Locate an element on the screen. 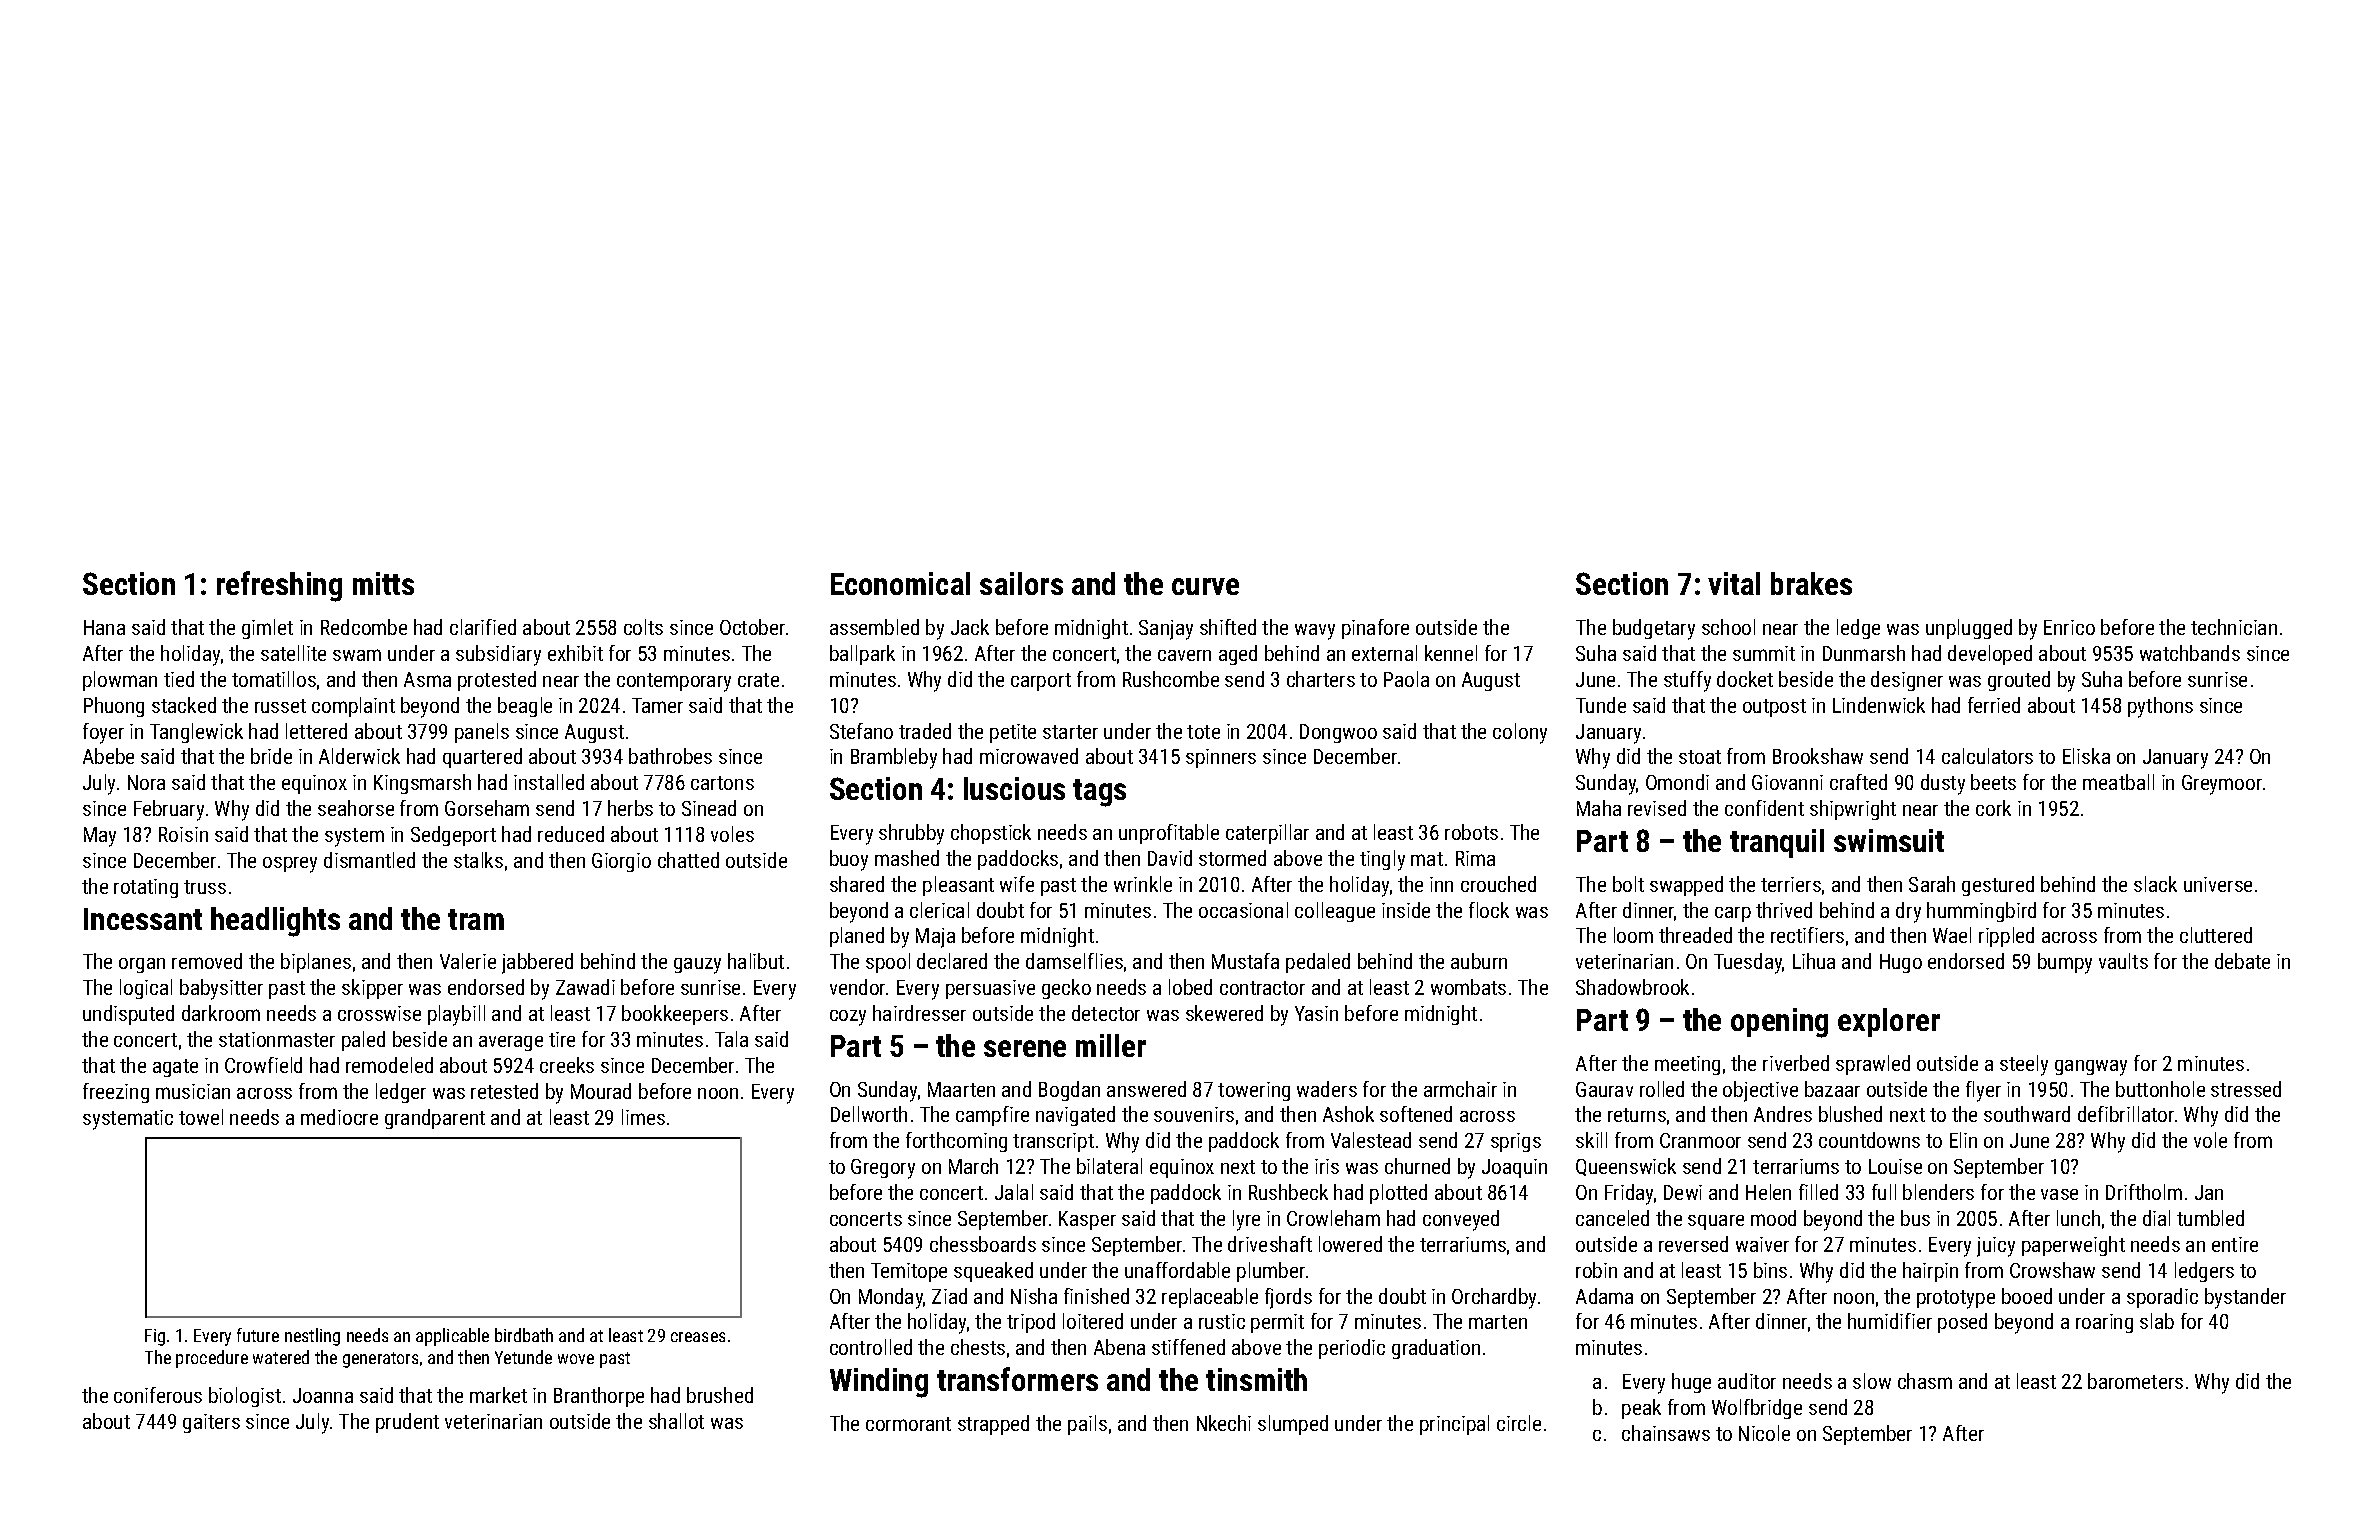 The width and height of the screenshot is (2380, 1540). Asma is located at coordinates (427, 679).
